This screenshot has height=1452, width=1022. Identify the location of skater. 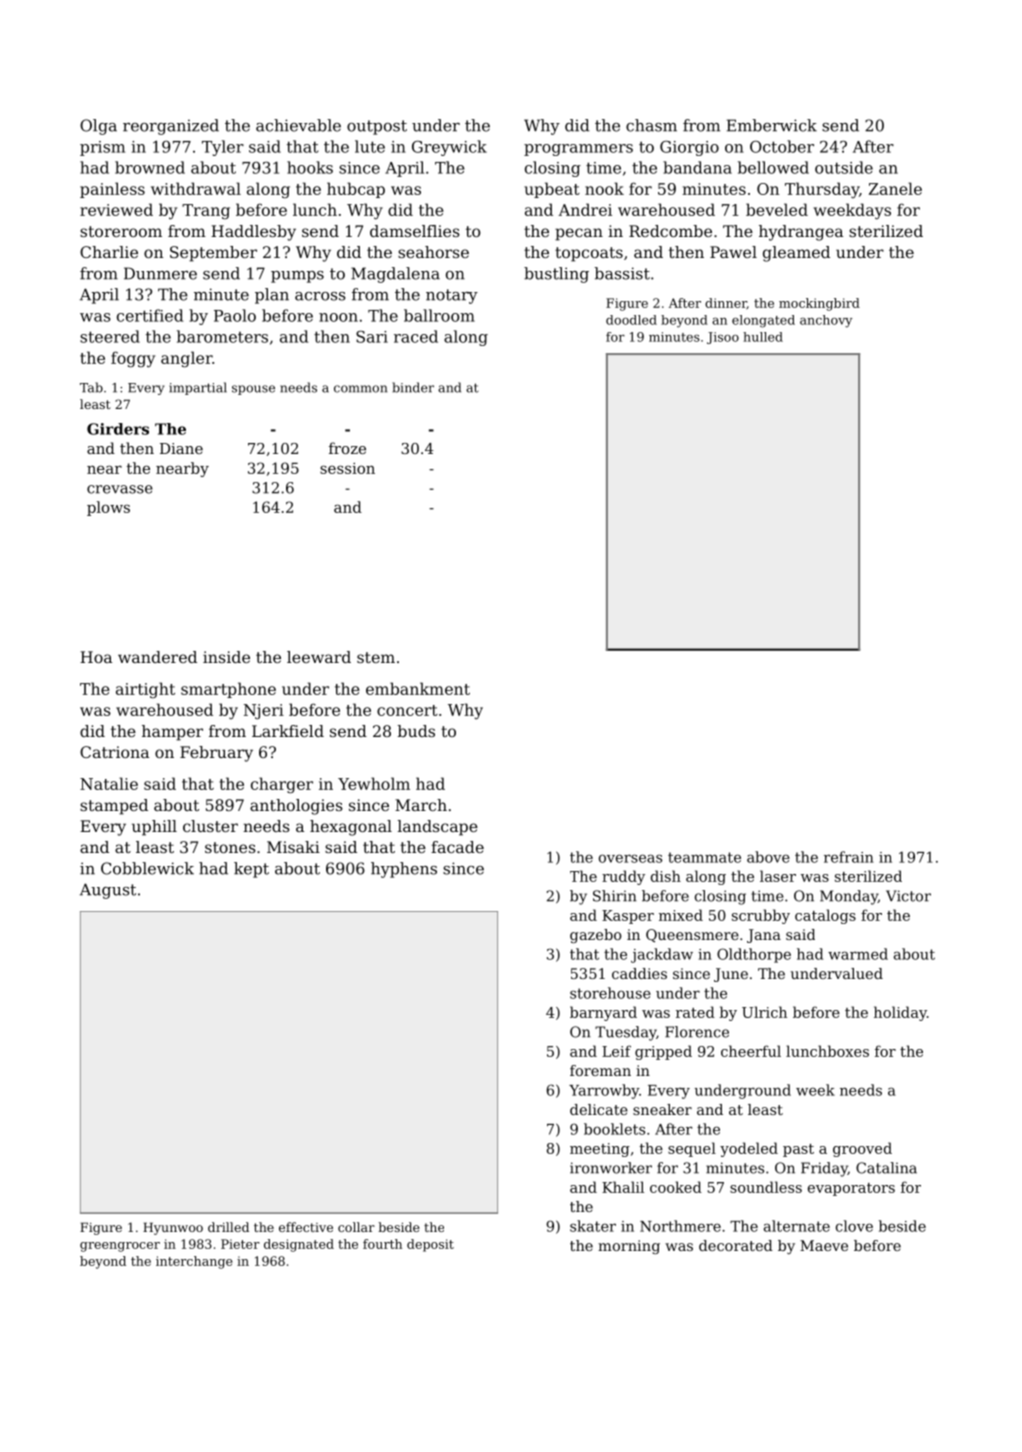
(593, 1226).
